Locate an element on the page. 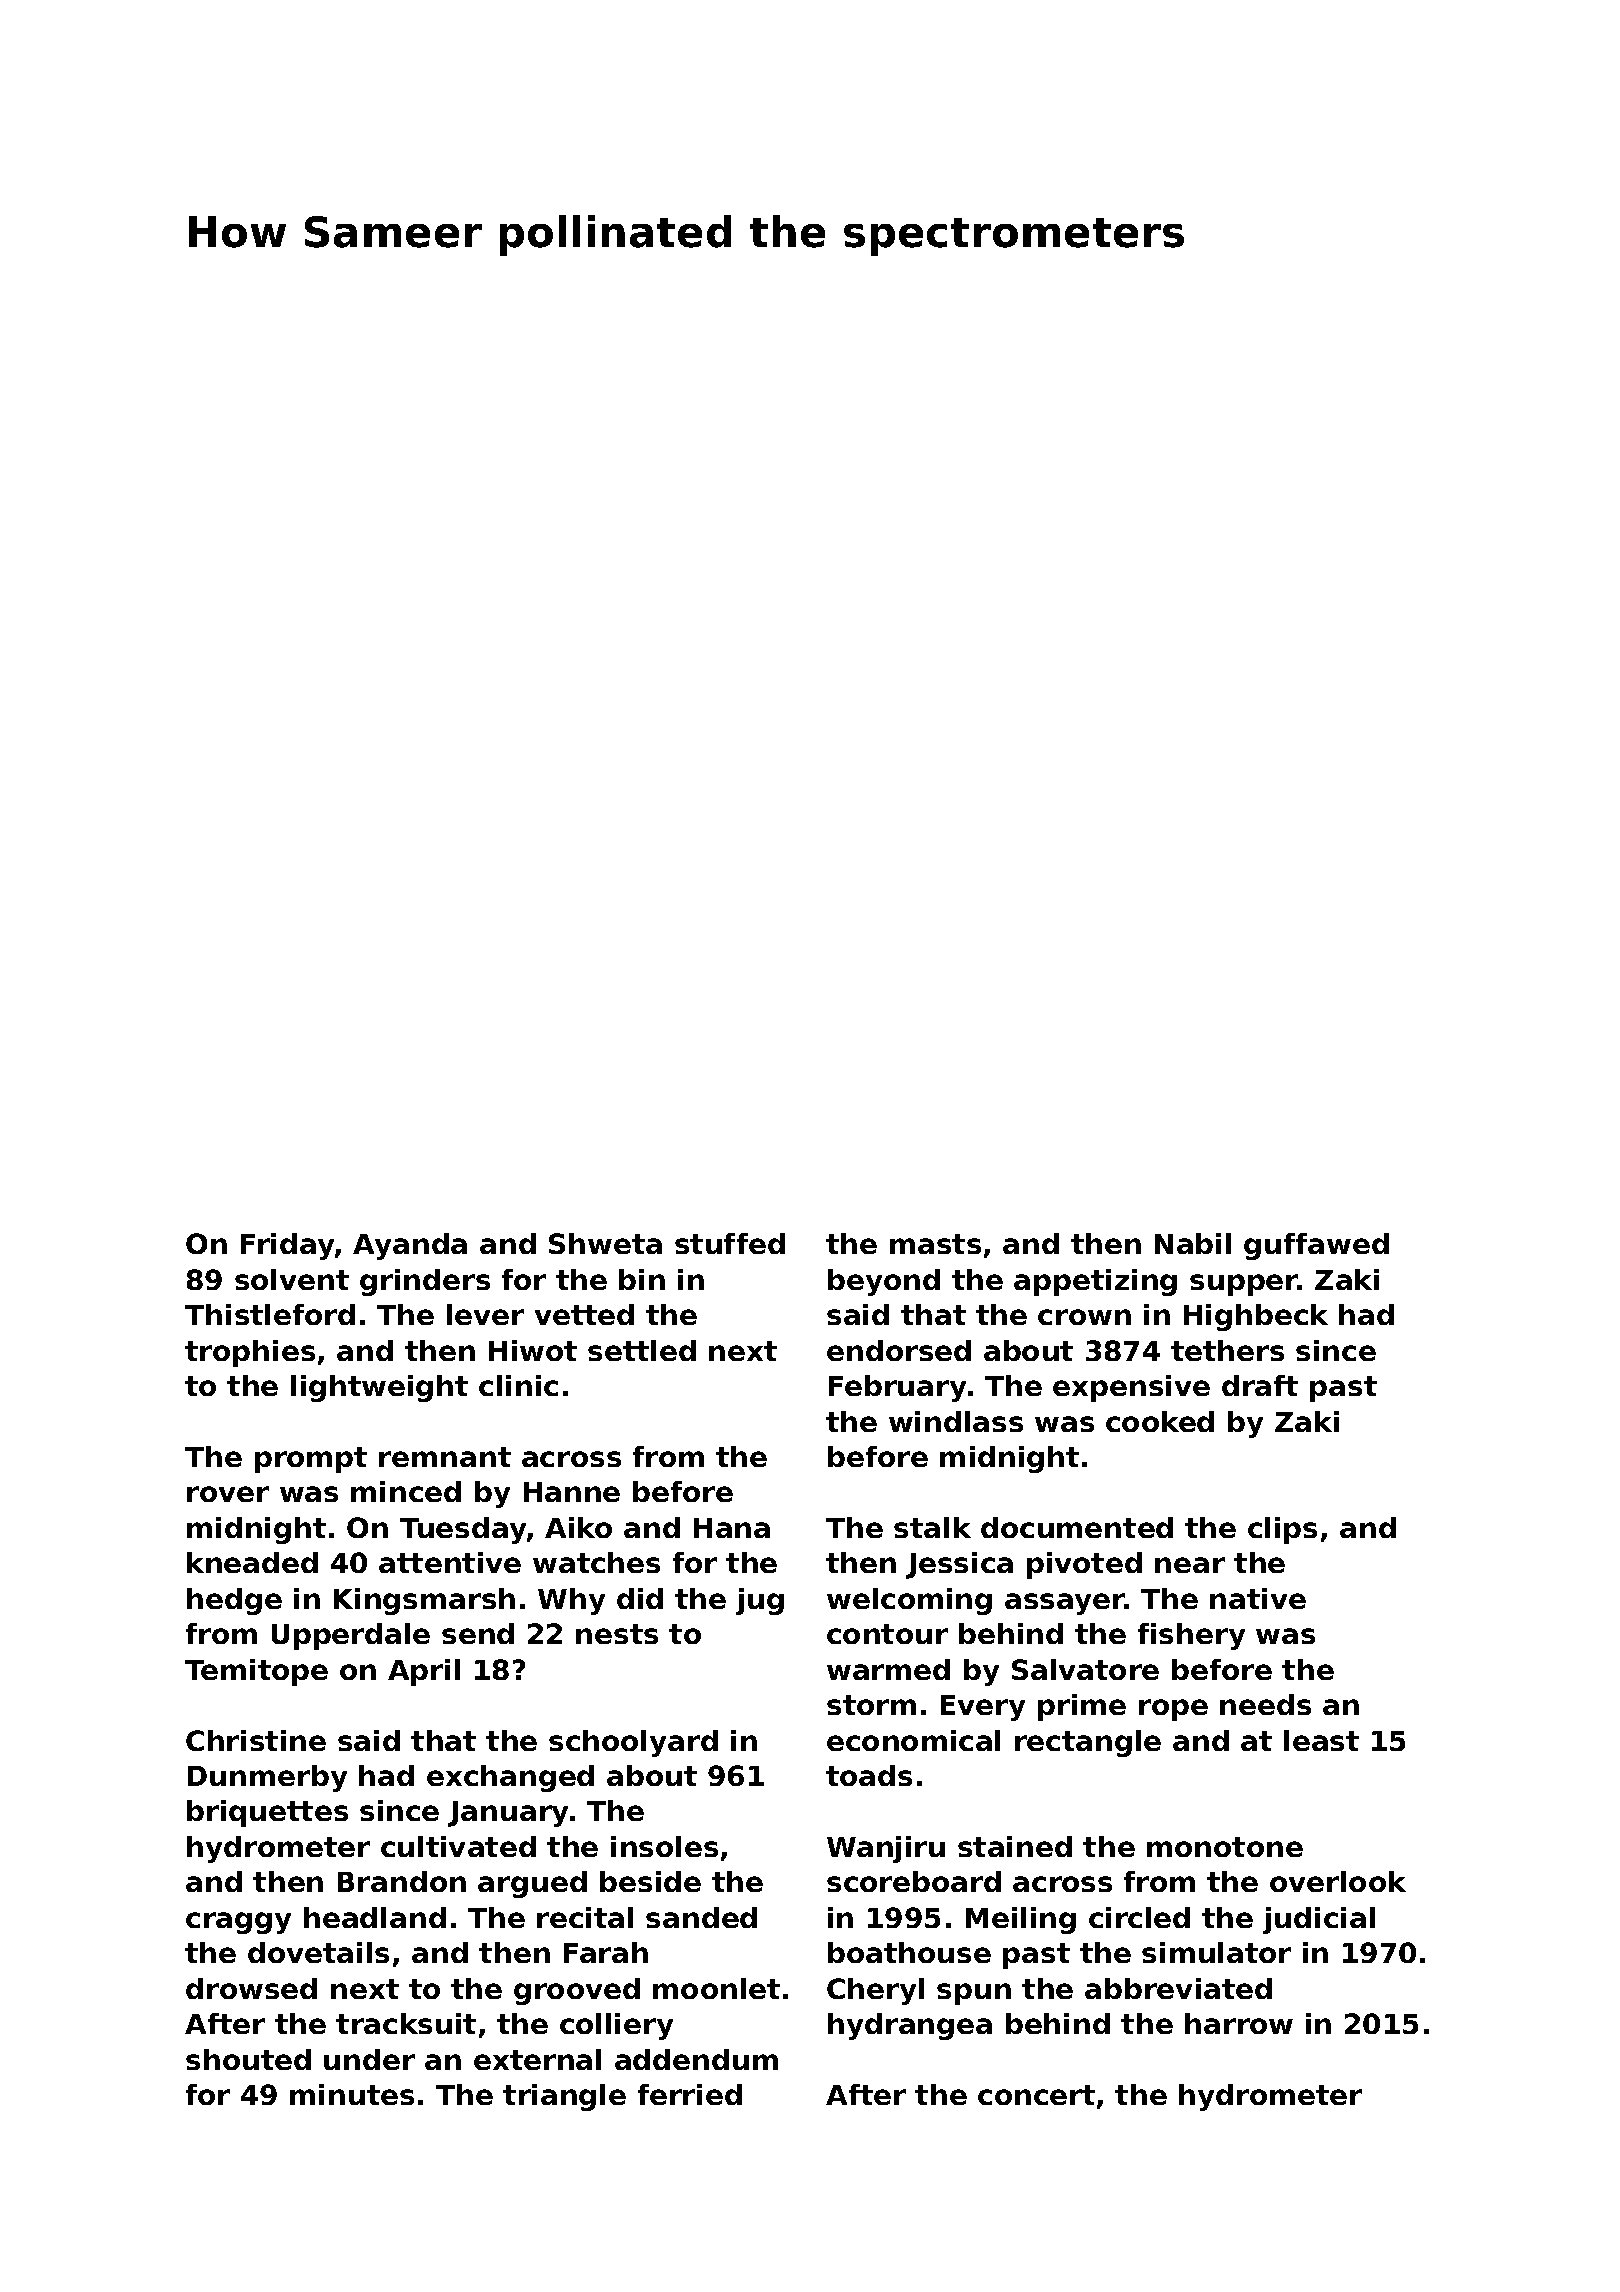  hedge is located at coordinates (234, 1601).
